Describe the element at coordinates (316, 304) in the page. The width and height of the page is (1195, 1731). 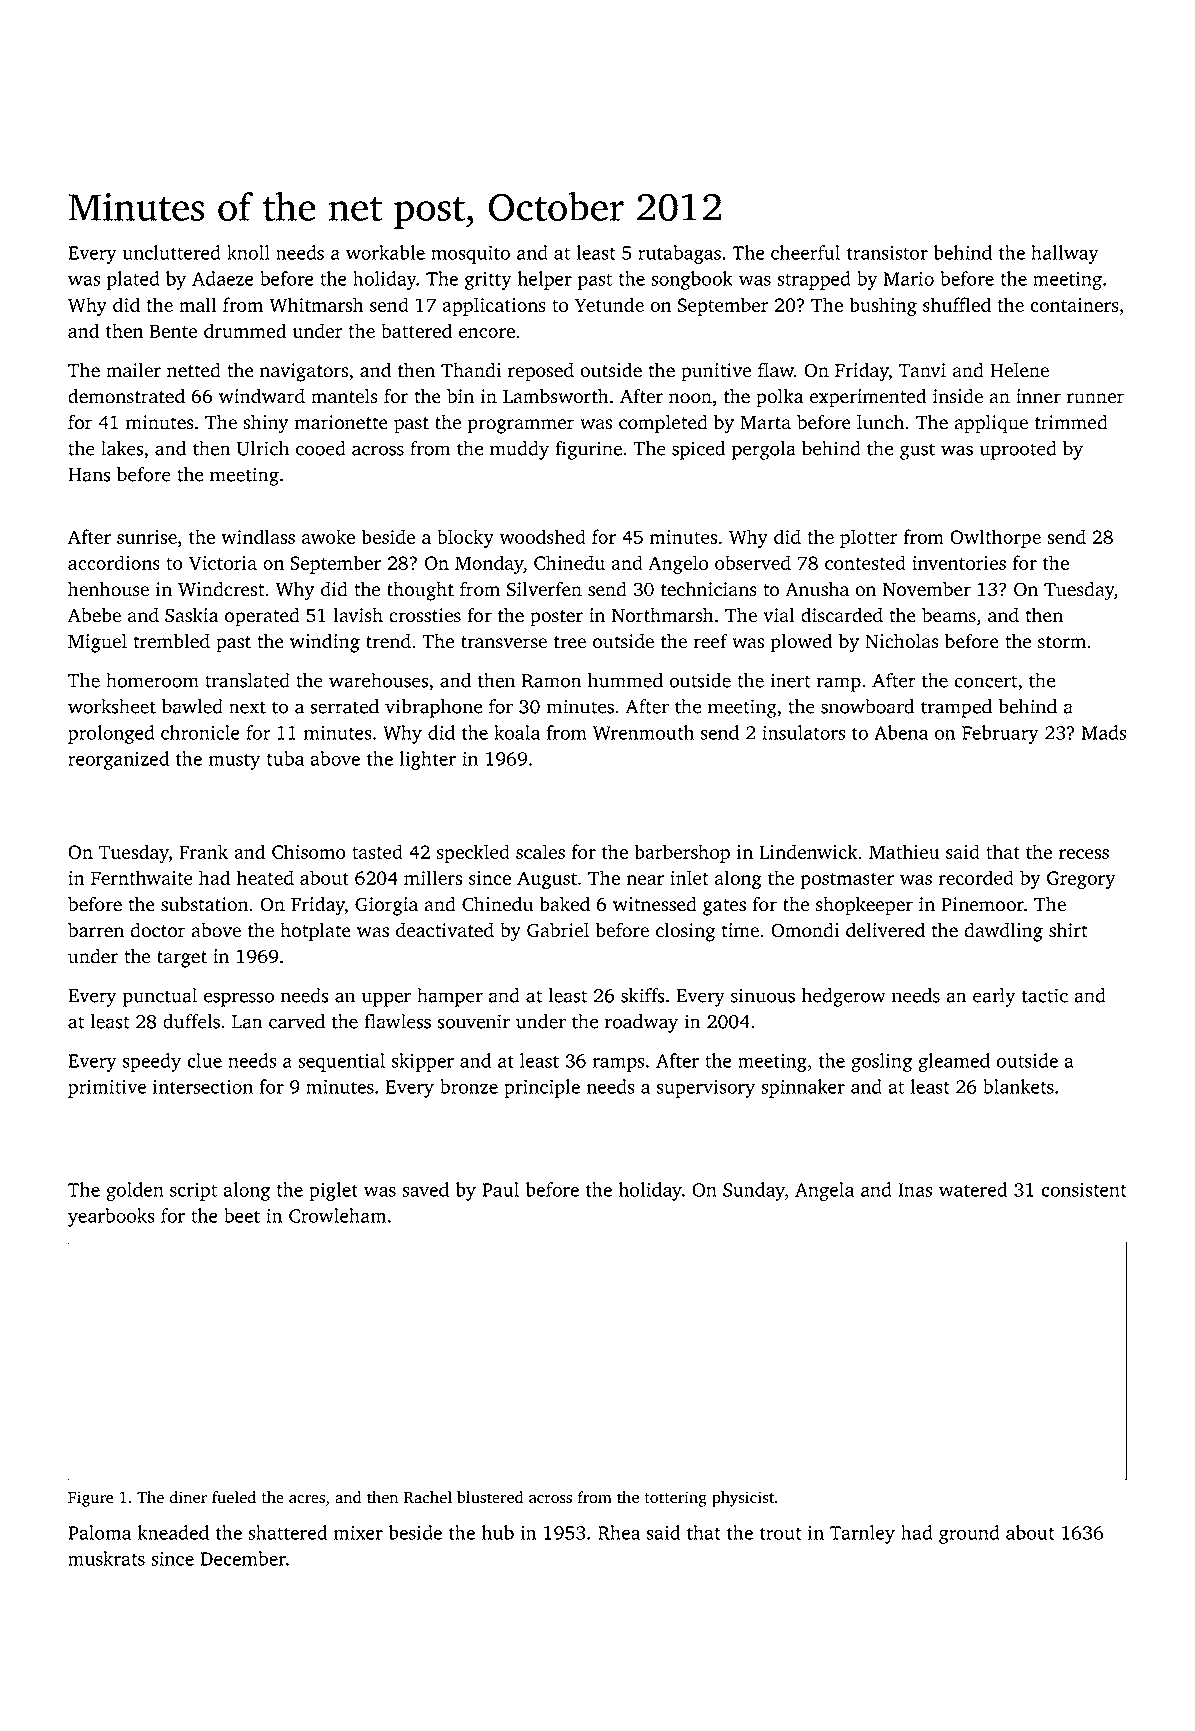
I see `Whitmarsh` at that location.
